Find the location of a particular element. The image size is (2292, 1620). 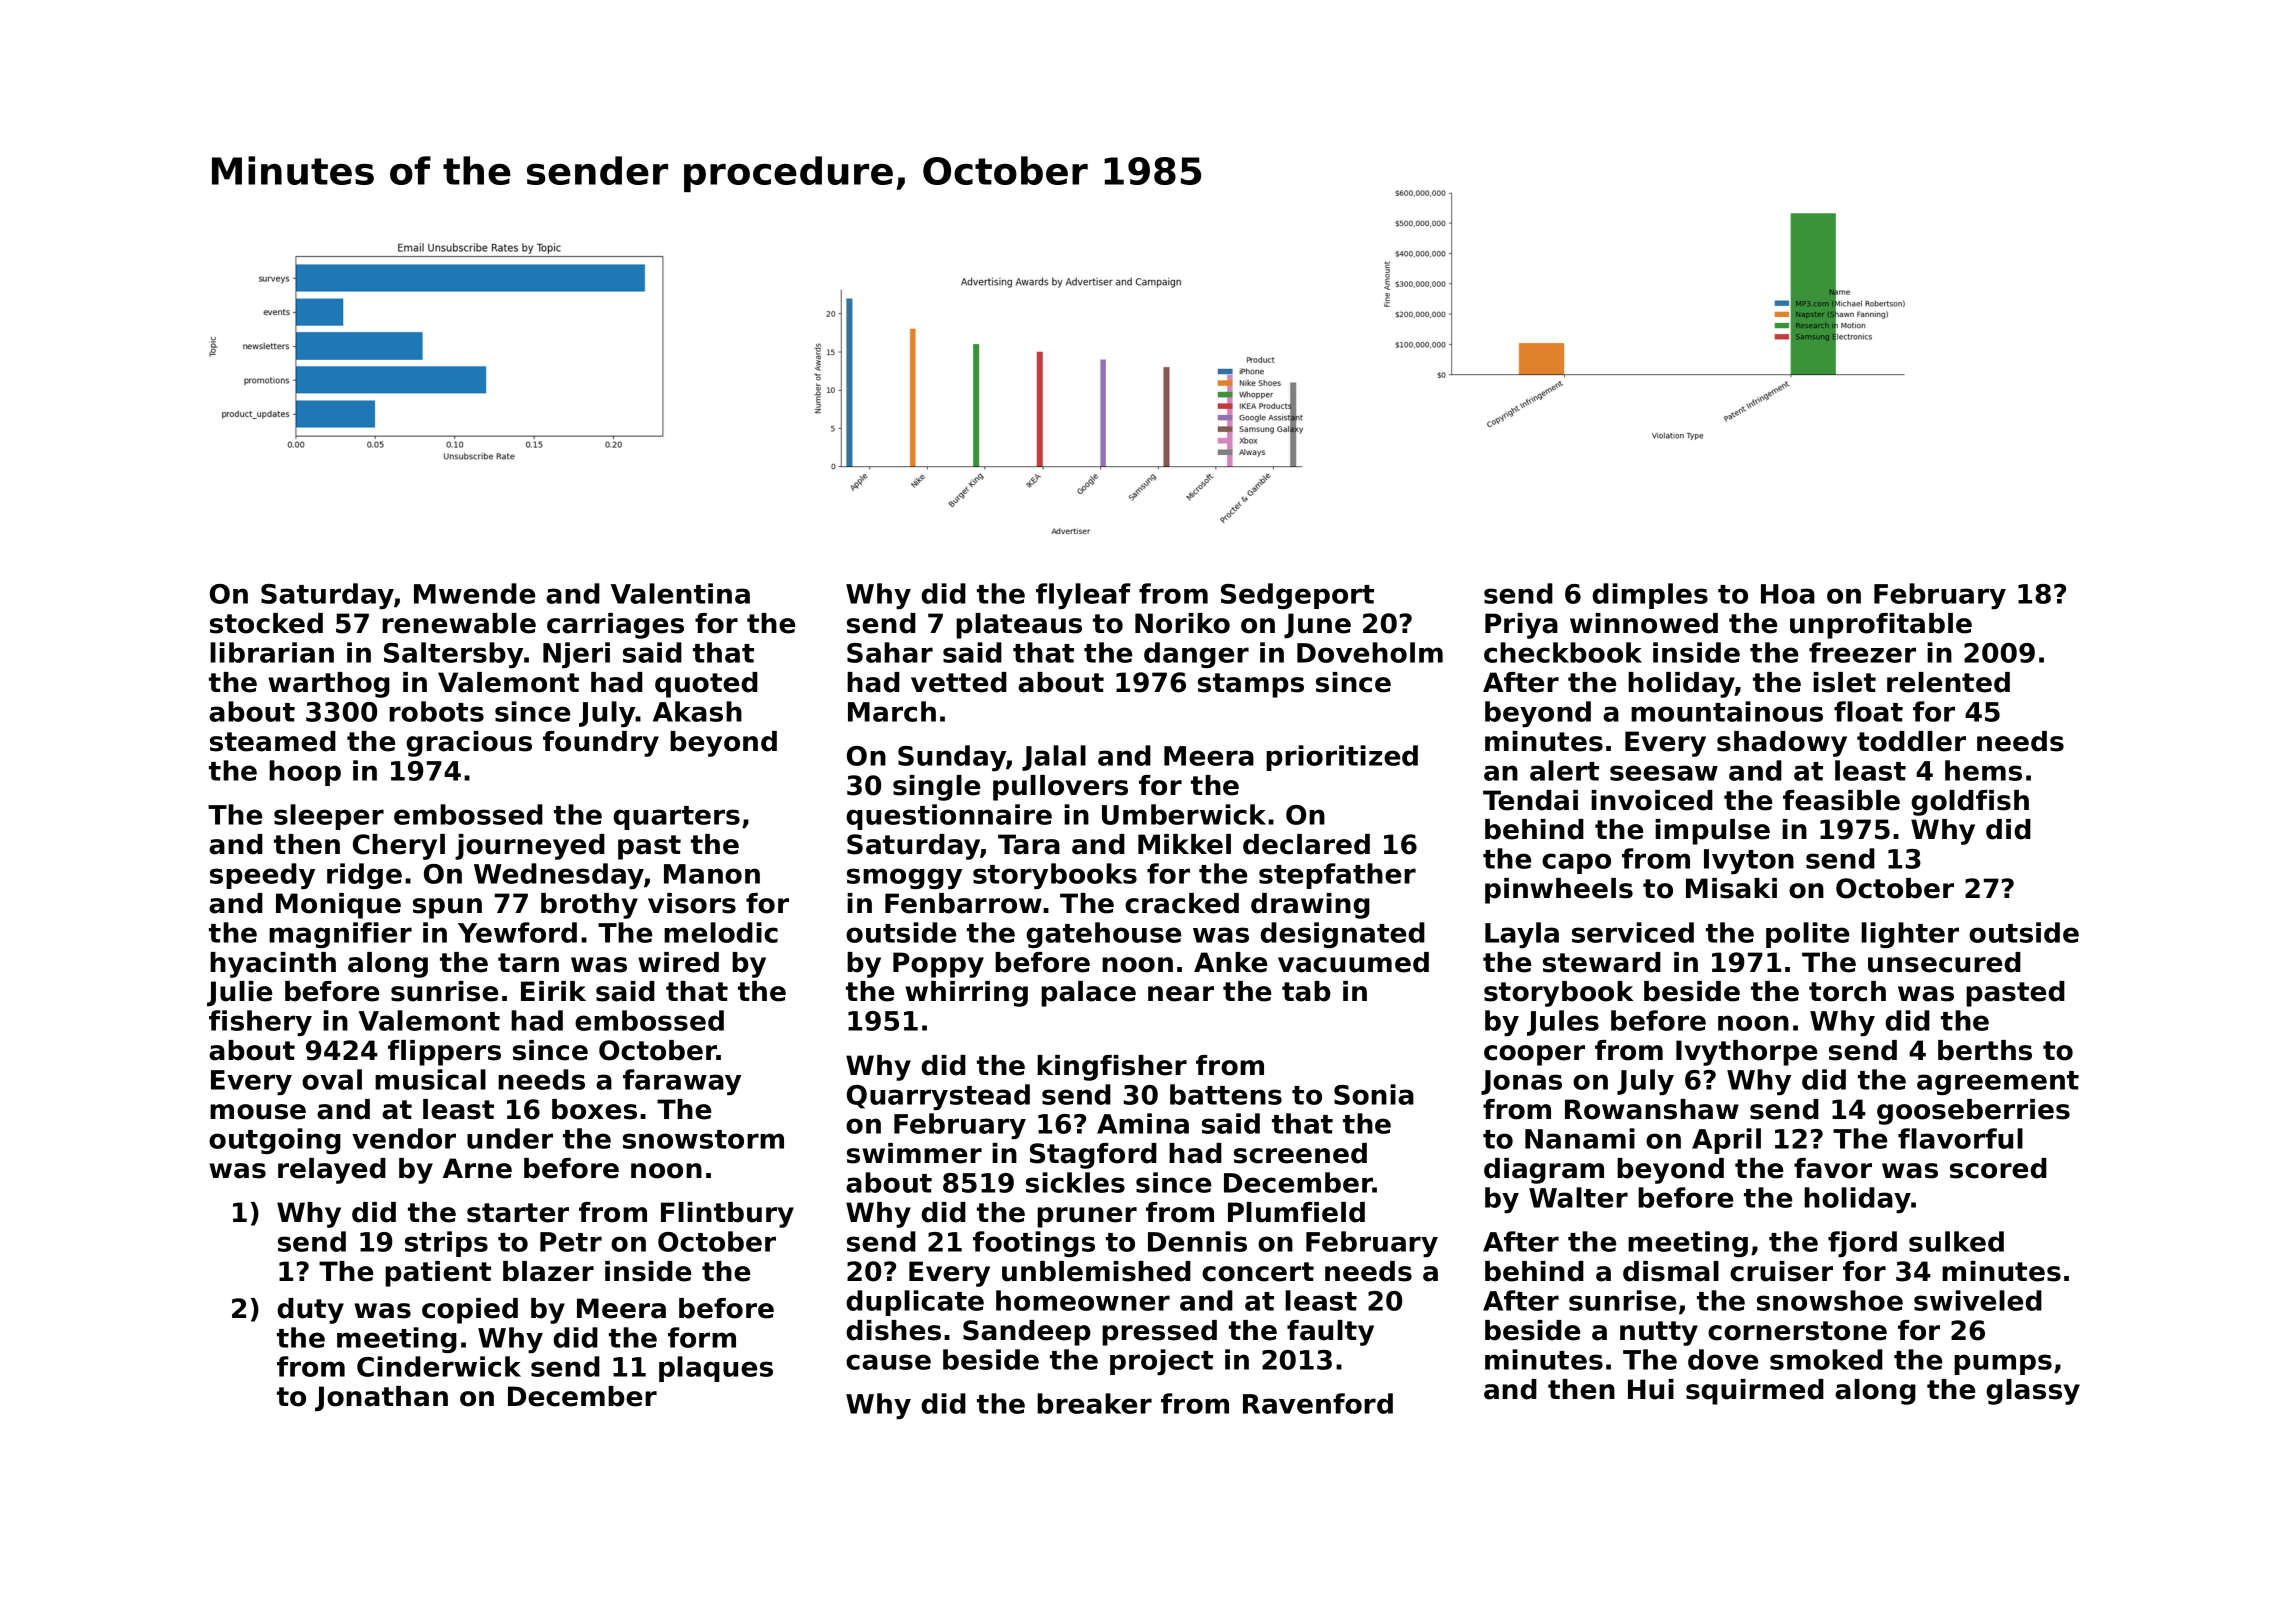

breaker is located at coordinates (1094, 1403).
